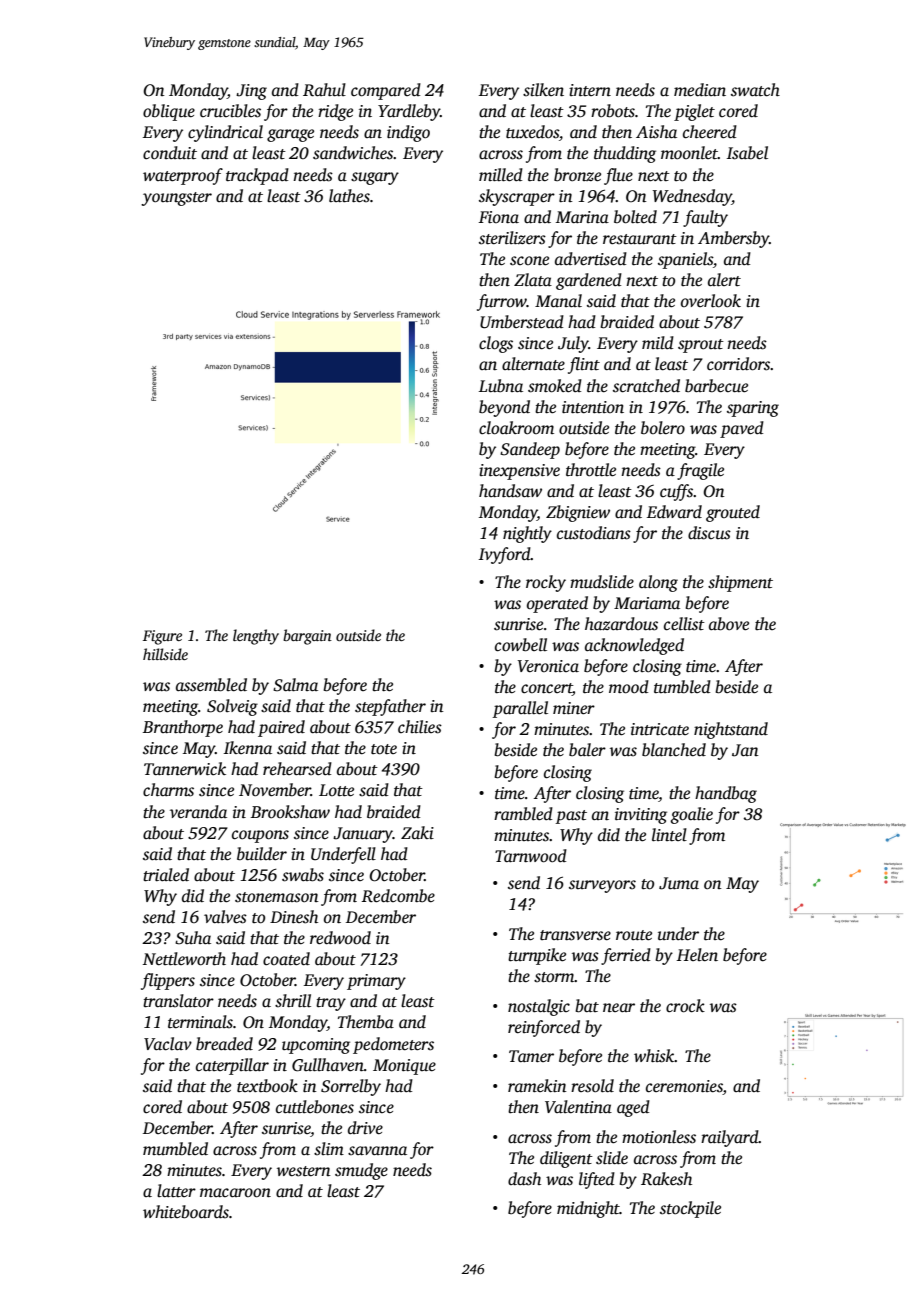 The width and height of the screenshot is (924, 1314). I want to click on hillside, so click(165, 654).
